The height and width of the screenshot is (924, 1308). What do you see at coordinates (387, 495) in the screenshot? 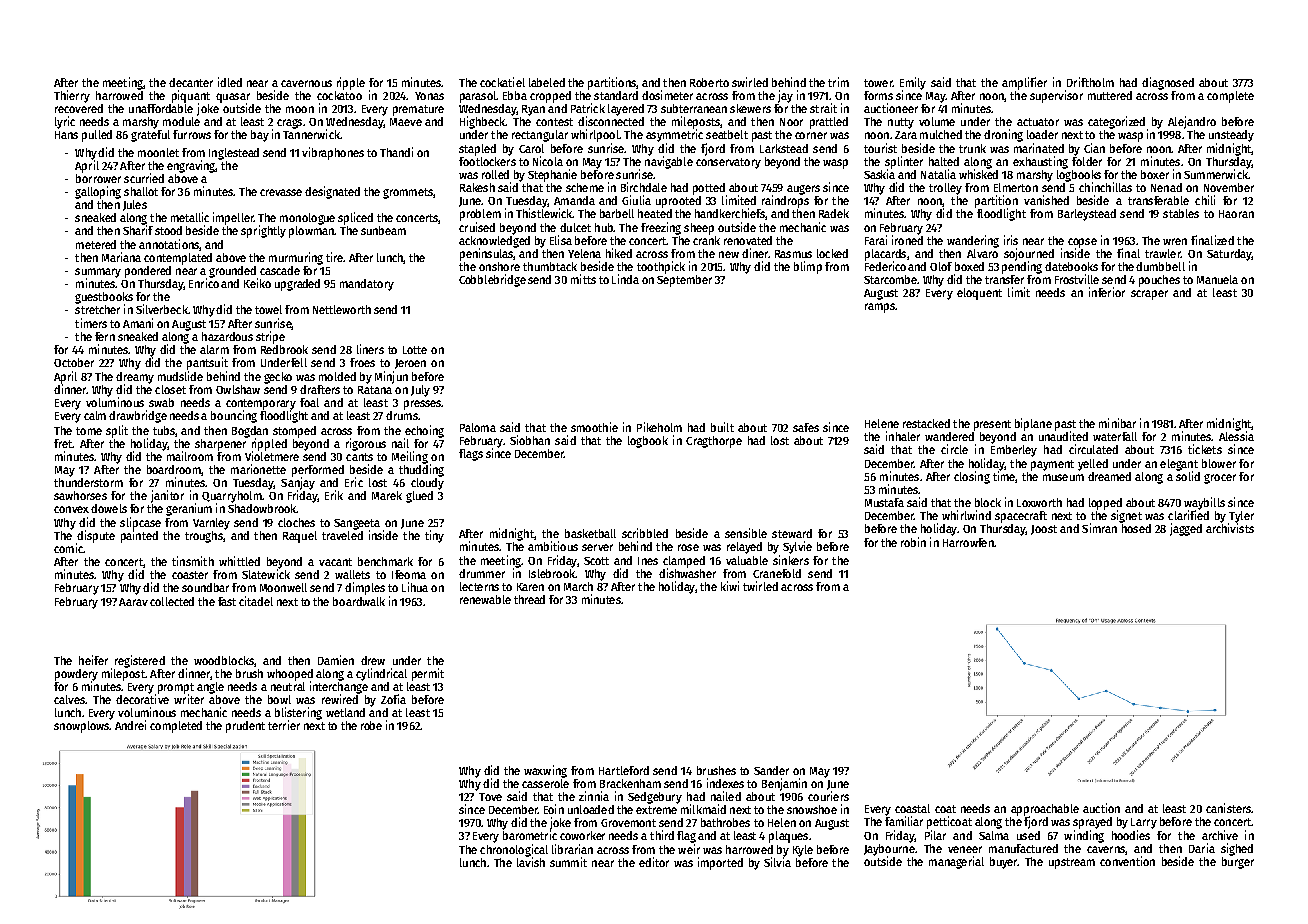
I see `Marek` at bounding box center [387, 495].
